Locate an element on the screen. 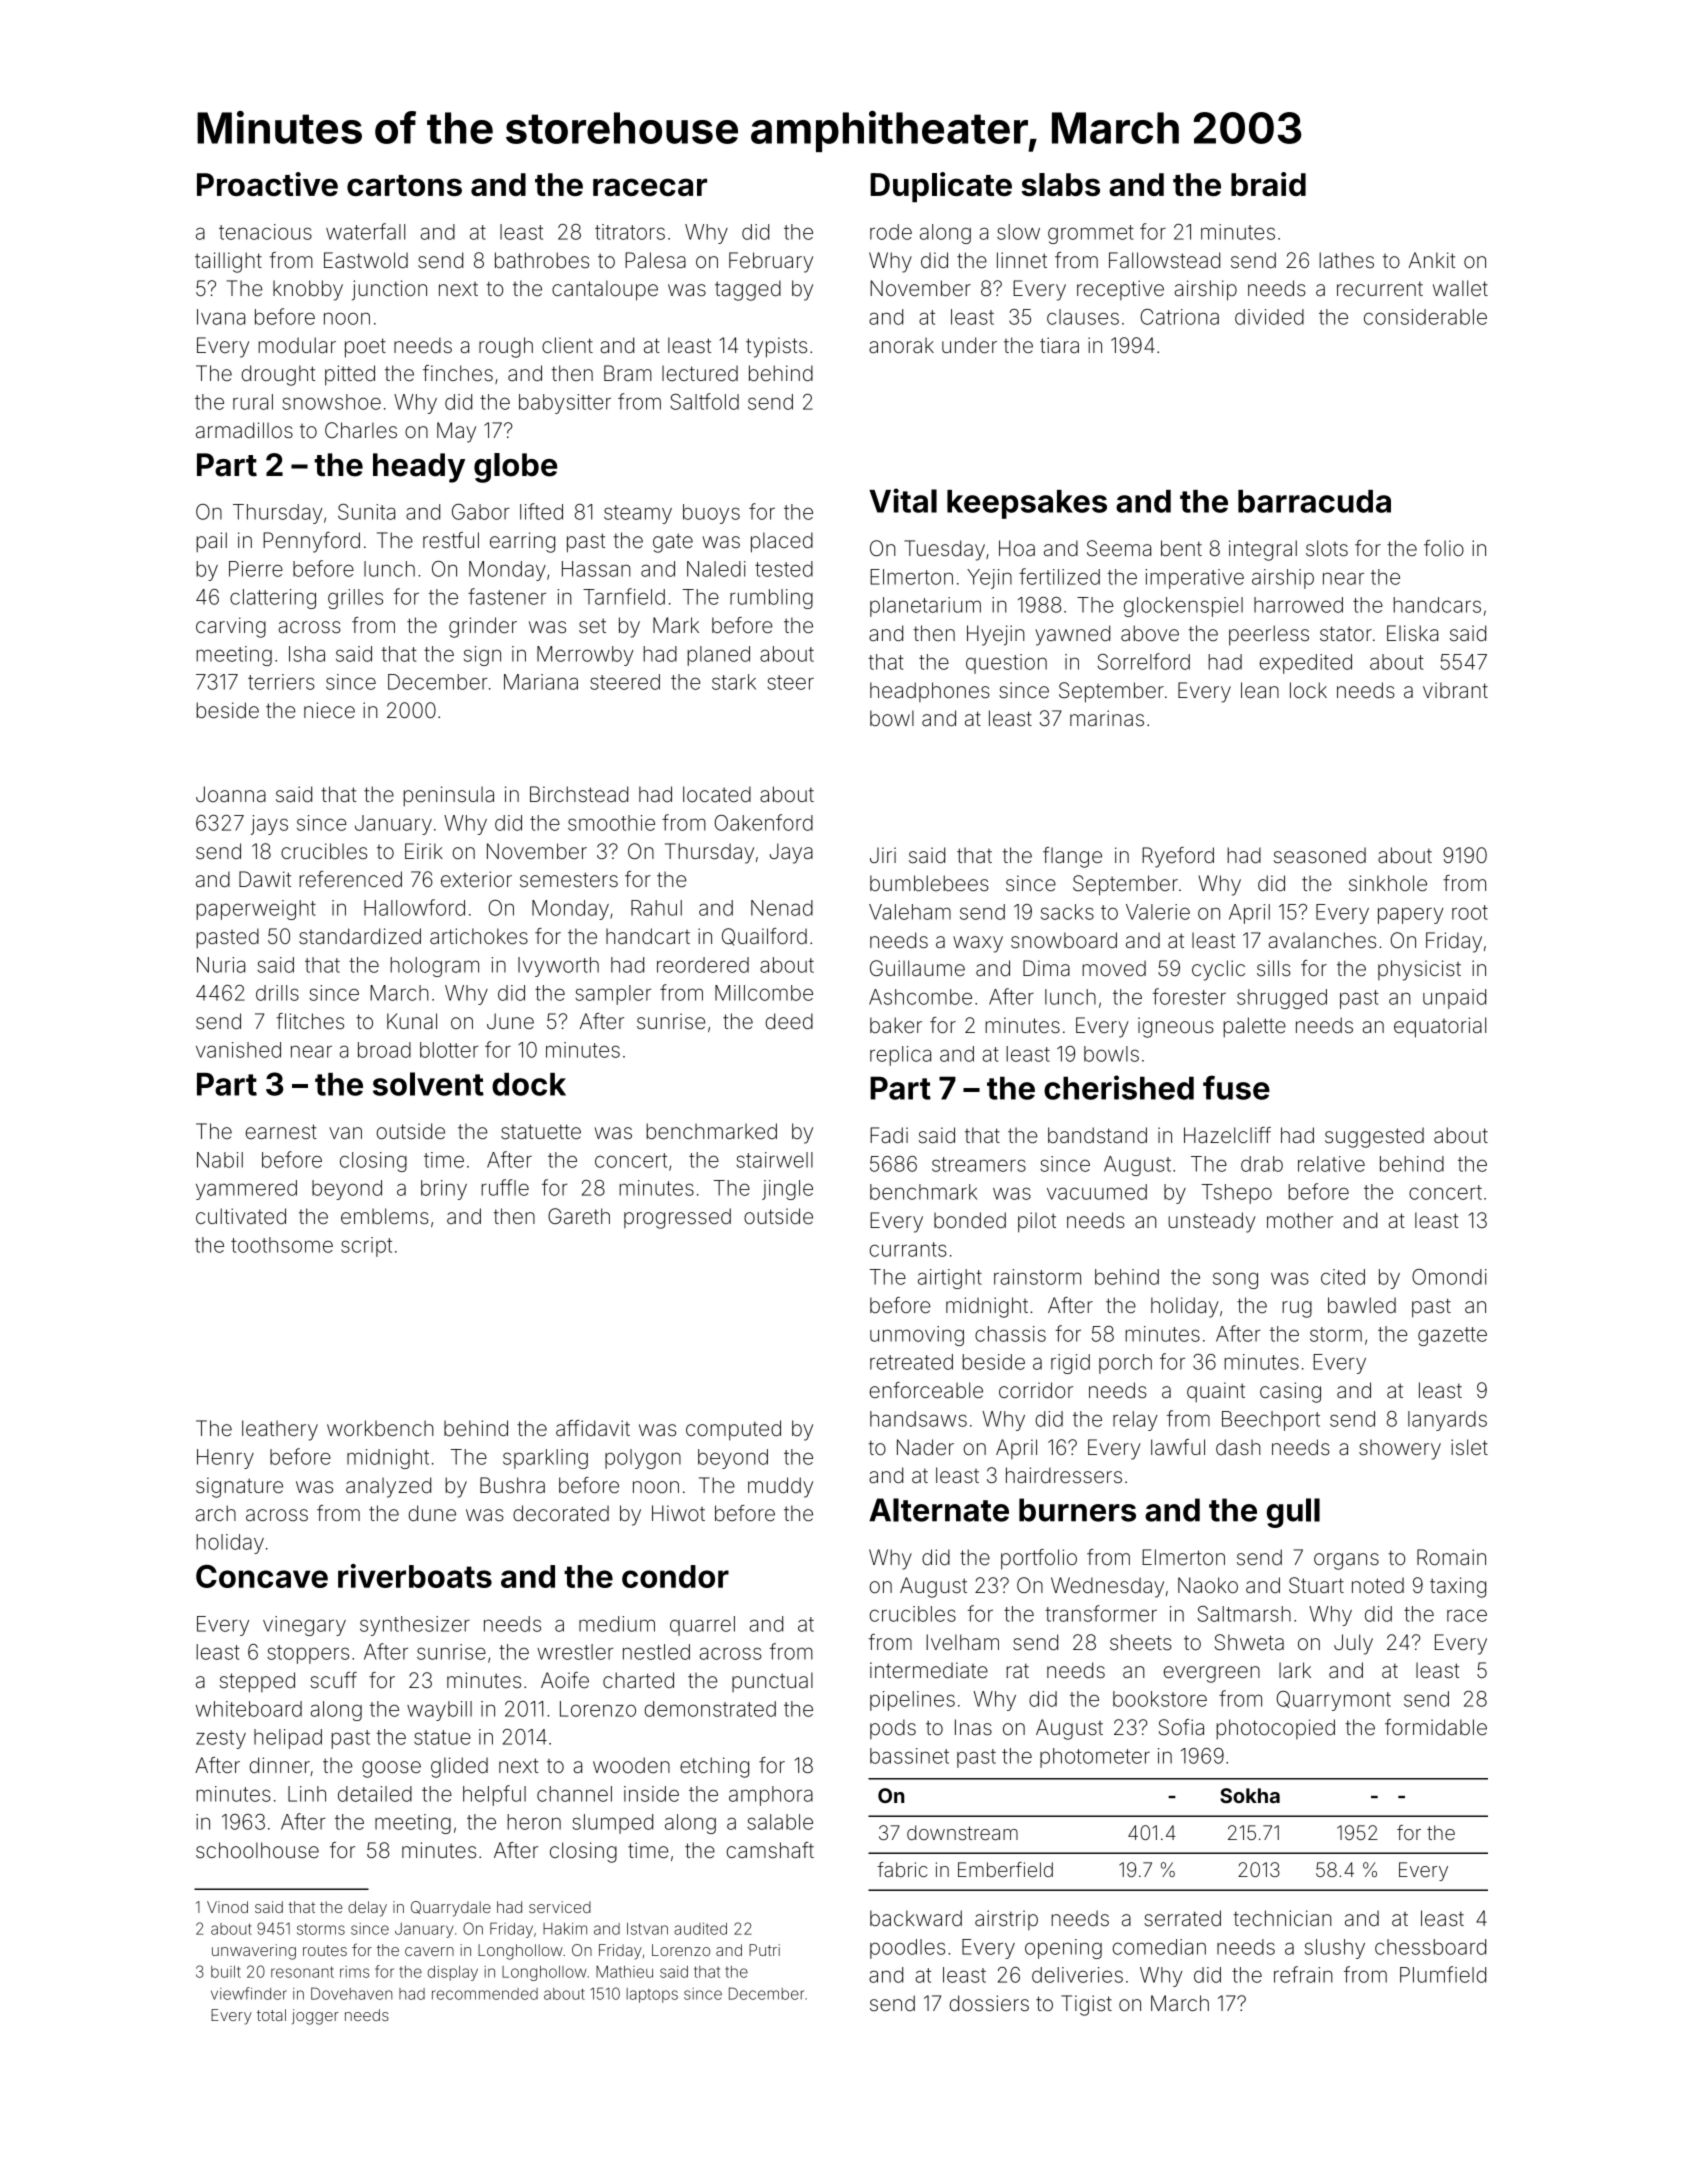  earnest is located at coordinates (281, 1132).
